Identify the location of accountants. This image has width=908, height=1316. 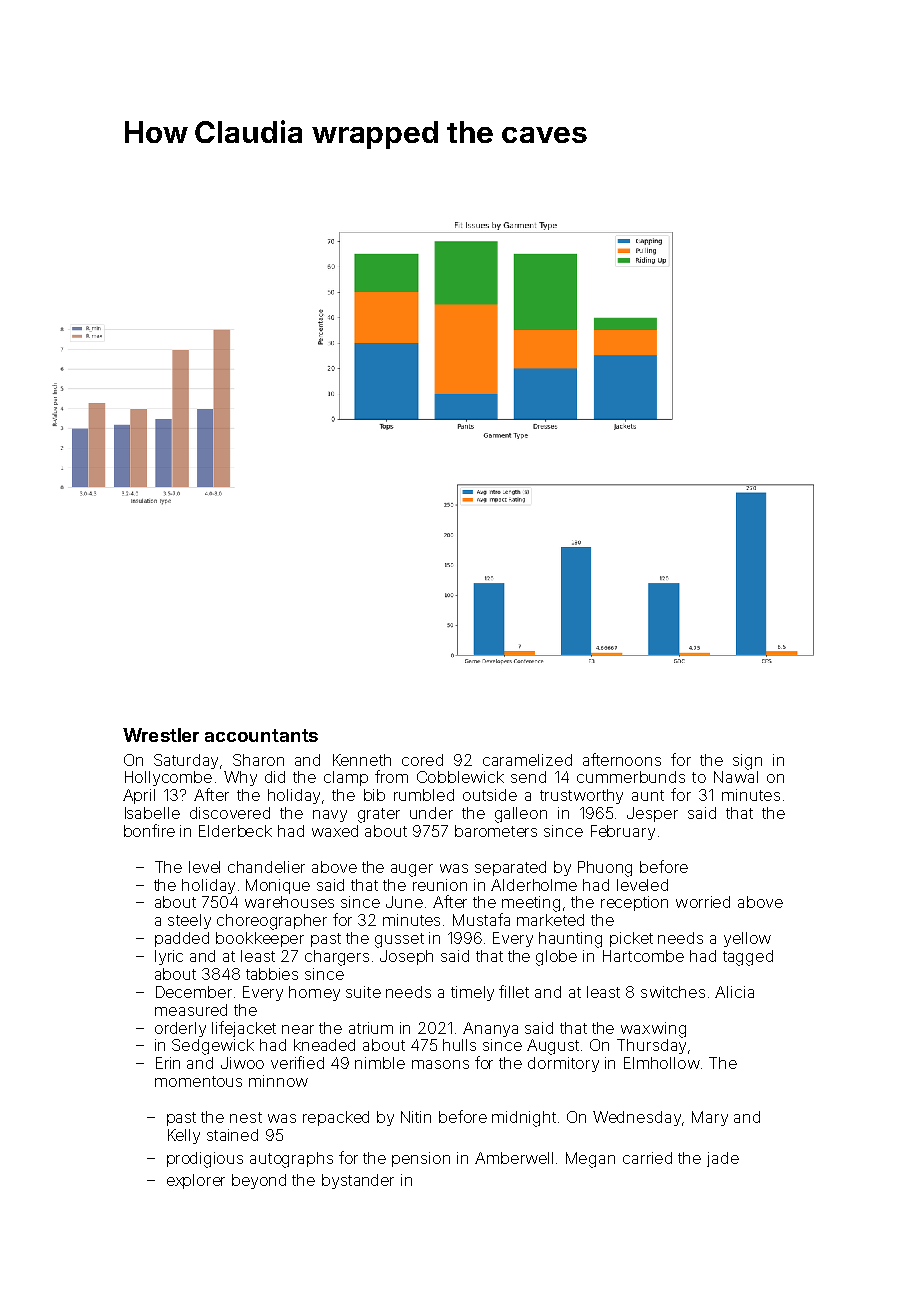
(261, 735).
